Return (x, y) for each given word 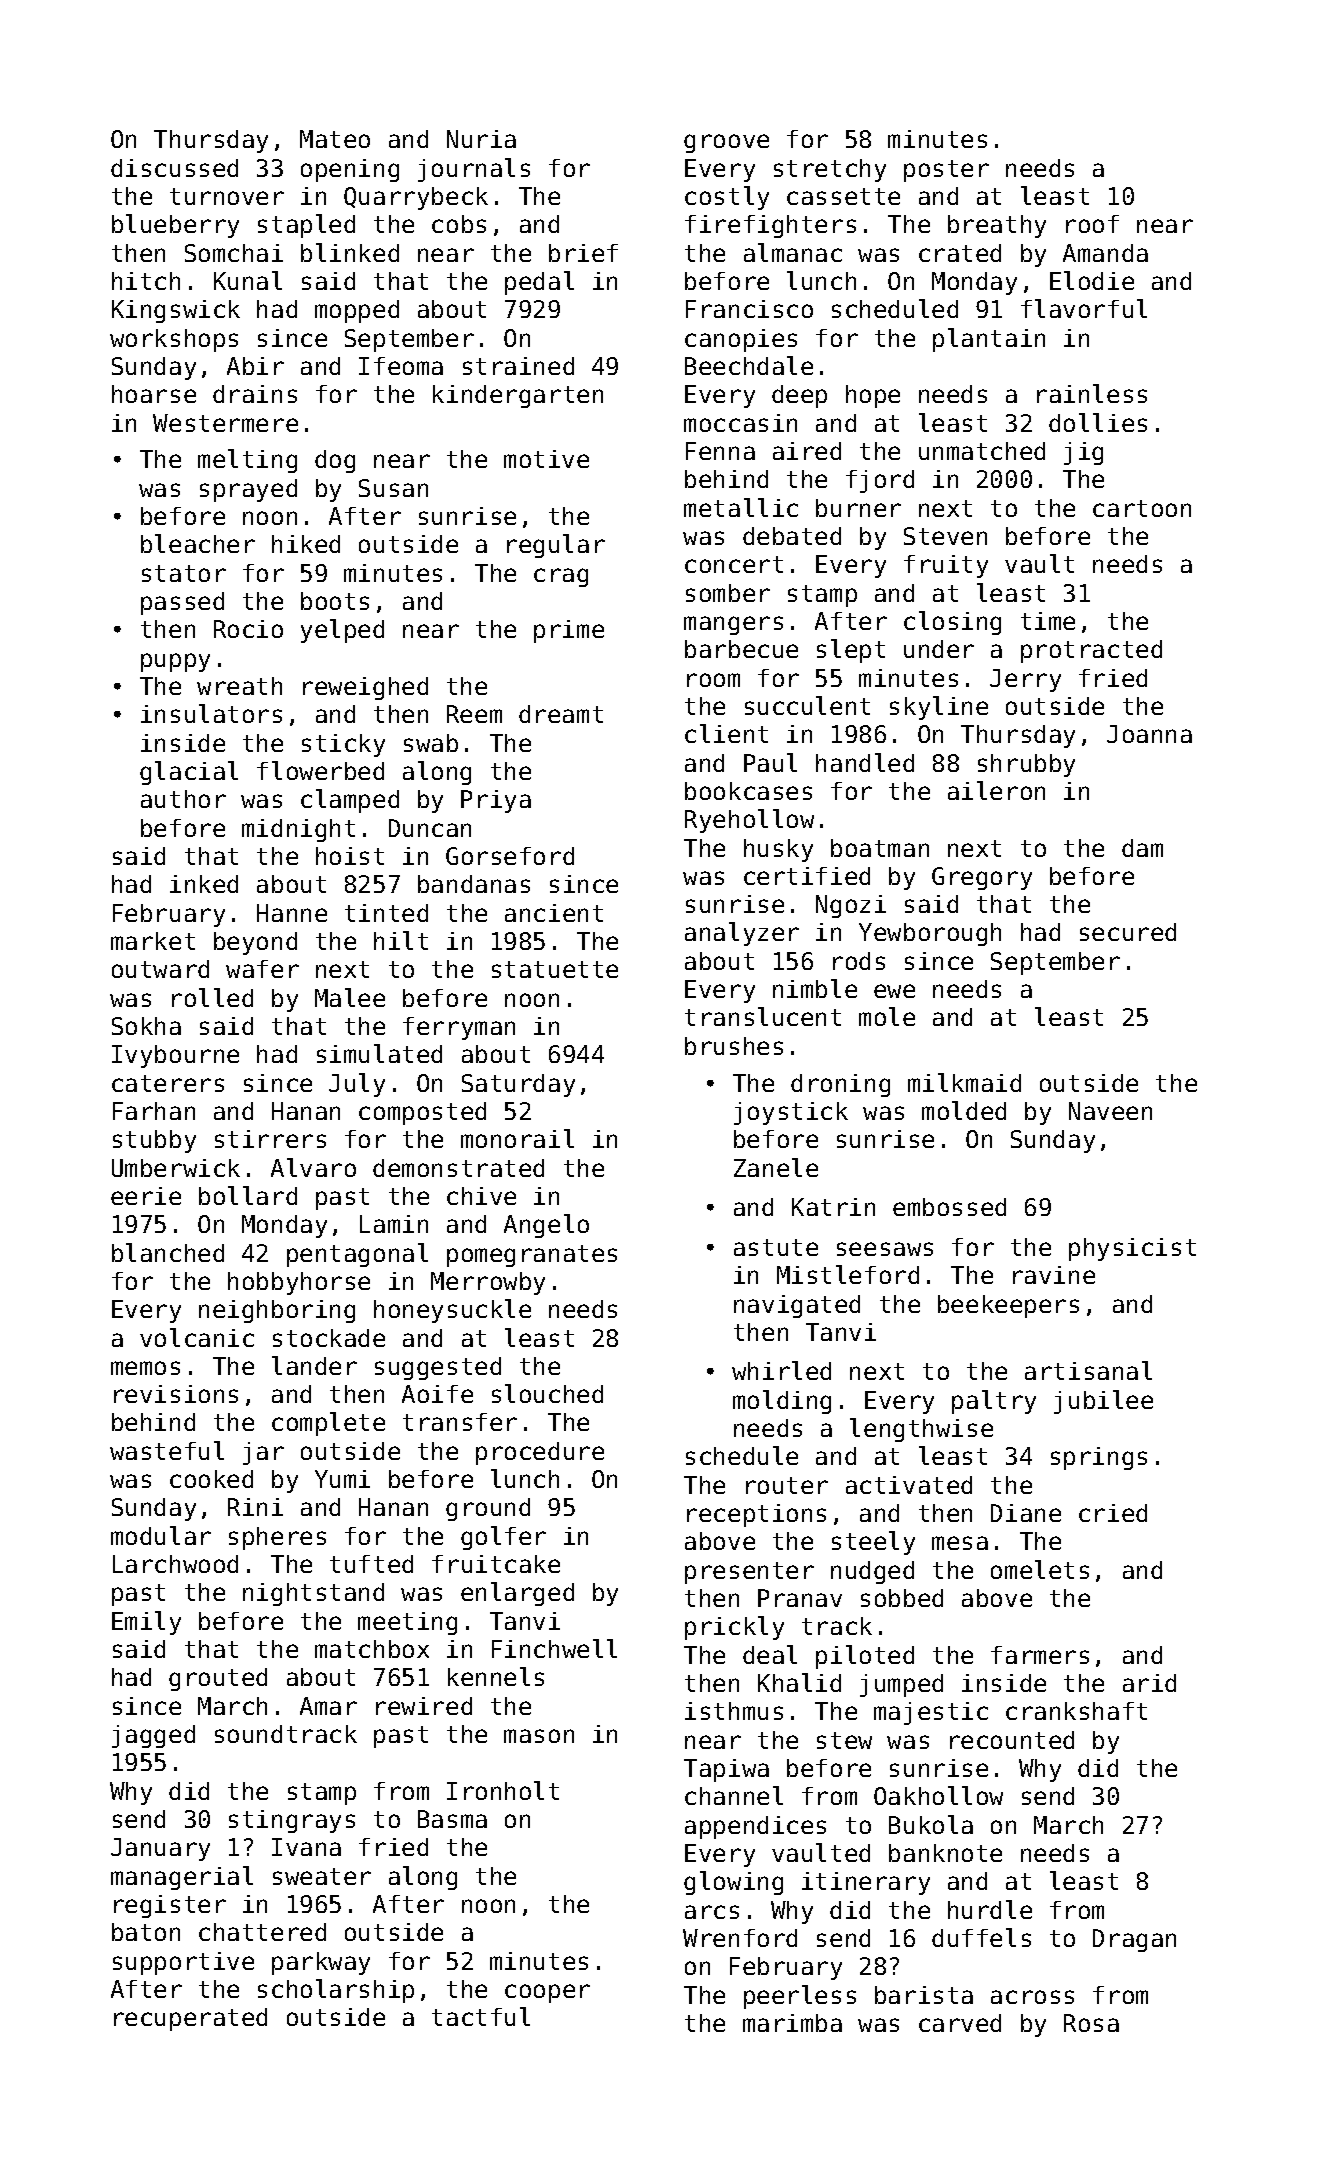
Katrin (833, 1207)
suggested (438, 1368)
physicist (1132, 1249)
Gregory (982, 878)
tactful (481, 2016)
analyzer (742, 934)
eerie (146, 1196)
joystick (791, 1113)
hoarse (154, 394)
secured (1128, 932)
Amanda (1105, 253)
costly (727, 198)
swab (431, 743)
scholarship (336, 1991)
